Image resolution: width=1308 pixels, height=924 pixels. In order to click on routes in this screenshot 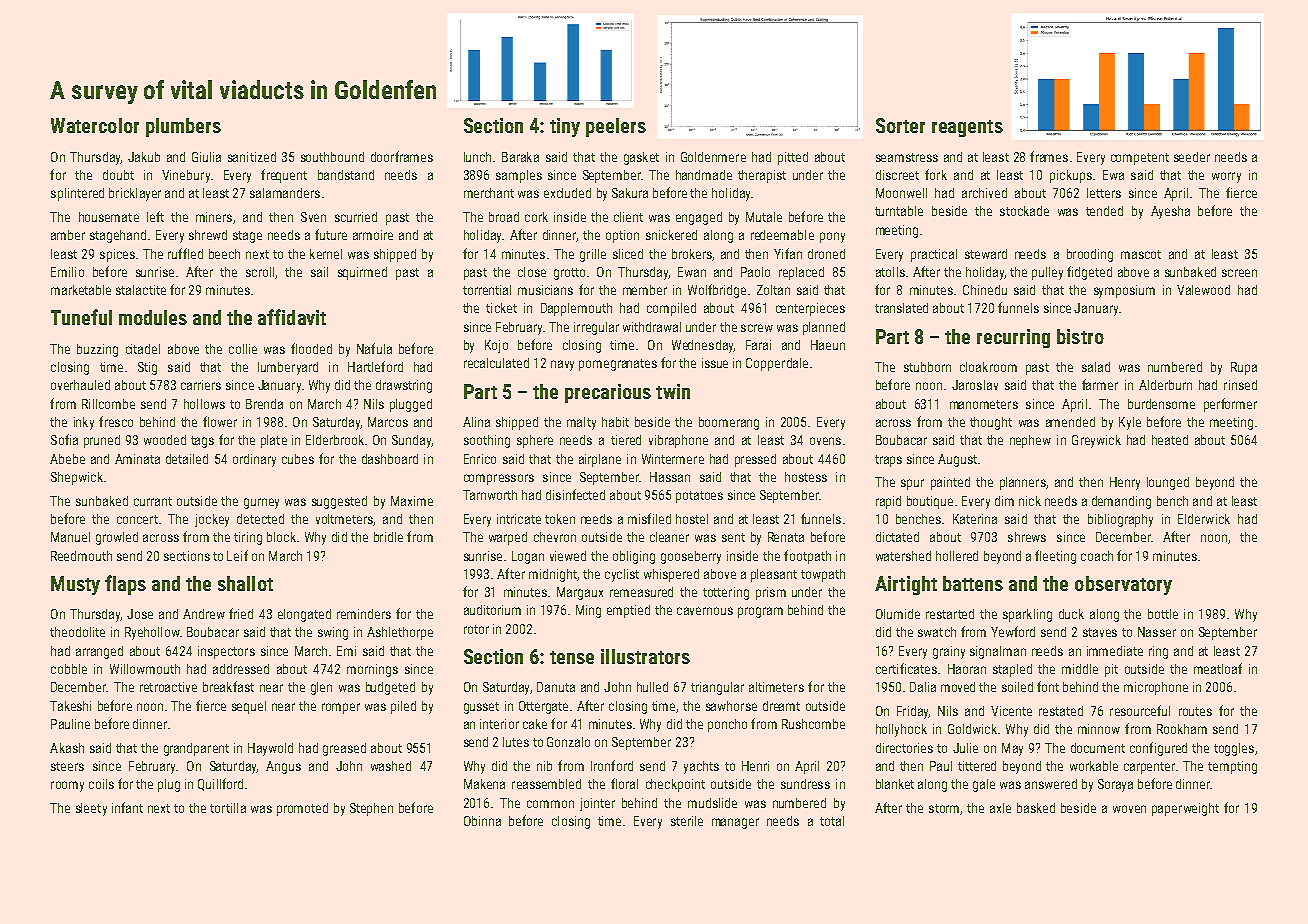, I will do `click(1195, 711)`.
